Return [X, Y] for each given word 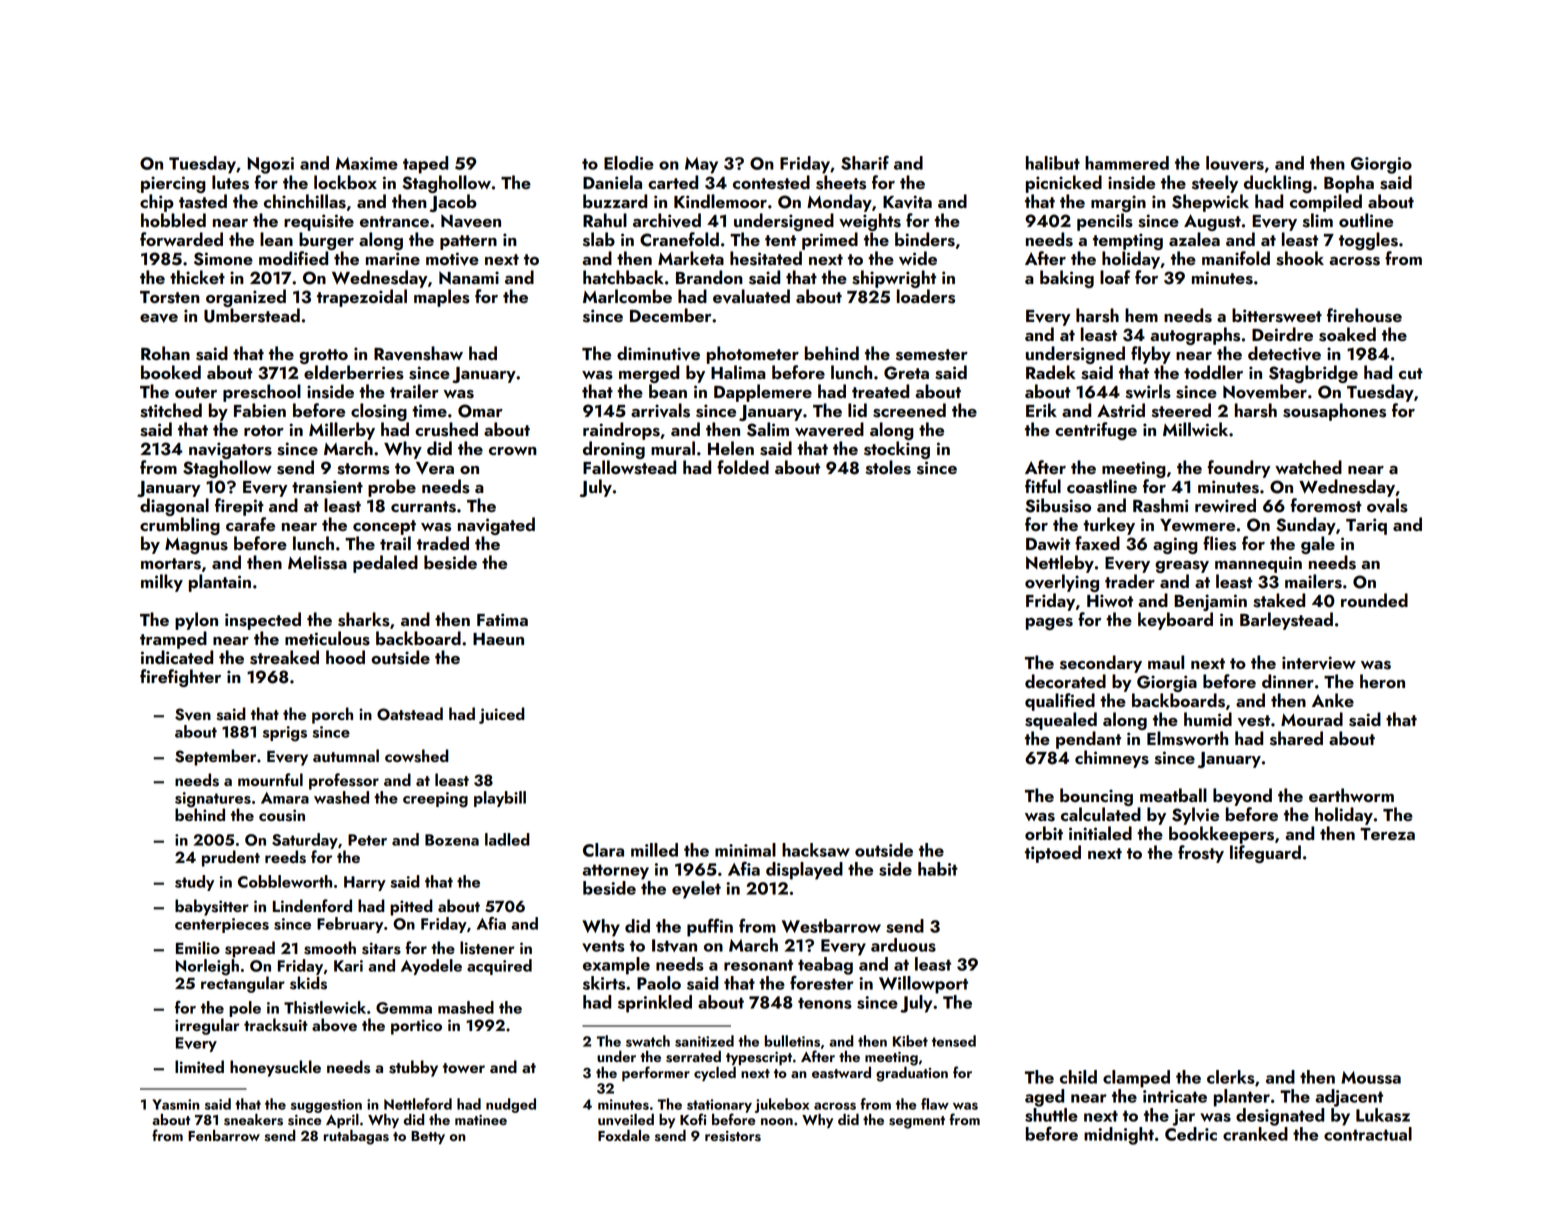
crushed [446, 429]
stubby [413, 1068]
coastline [1102, 486]
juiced [502, 715]
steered [1181, 410]
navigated [496, 526]
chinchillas [305, 201]
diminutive [658, 353]
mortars [171, 564]
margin [1118, 203]
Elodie [629, 163]
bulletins [792, 1041]
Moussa [1371, 1077]
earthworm [1351, 795]
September [215, 757]
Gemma [404, 1008]
